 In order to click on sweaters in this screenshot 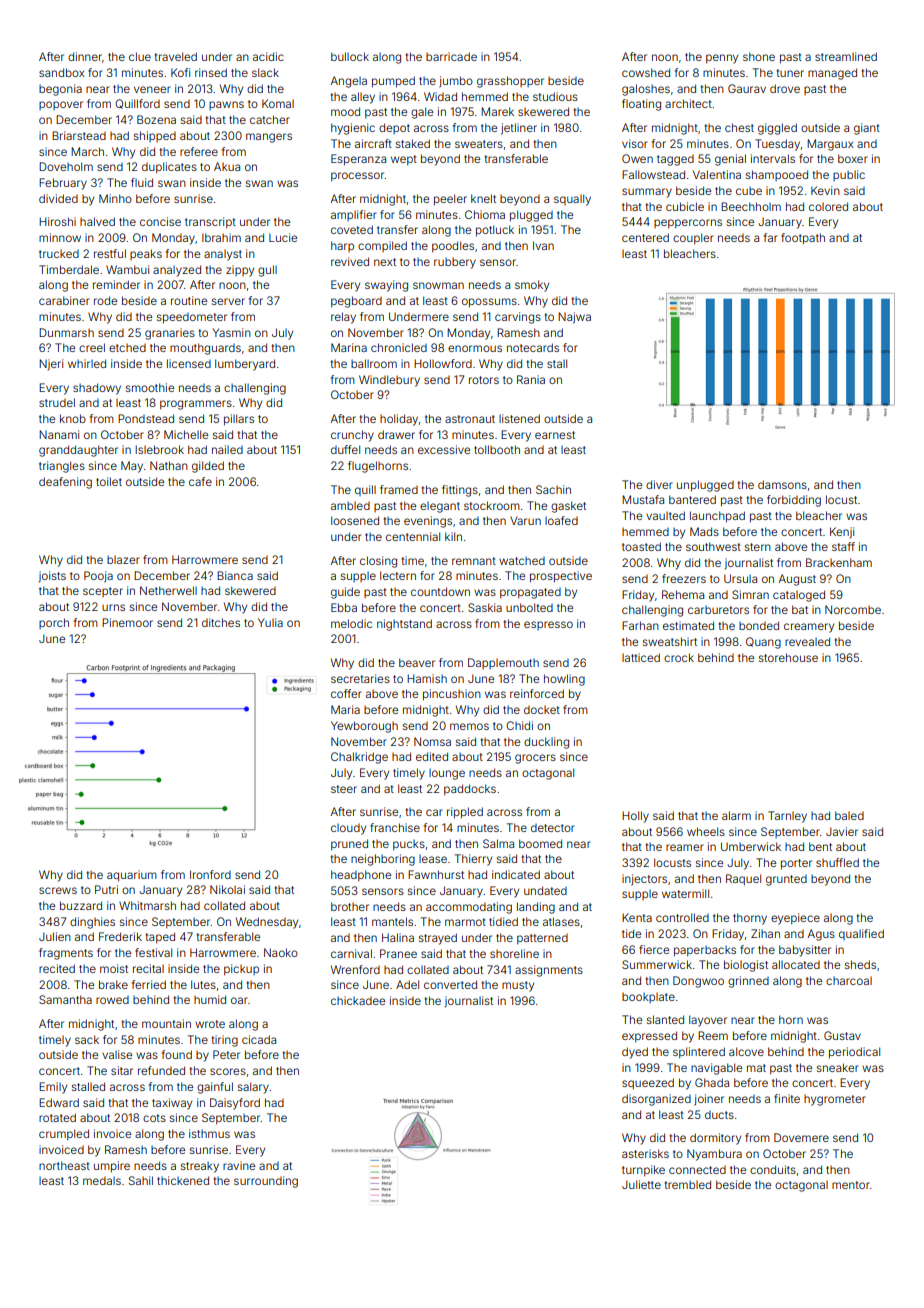, I will do `click(479, 144)`.
